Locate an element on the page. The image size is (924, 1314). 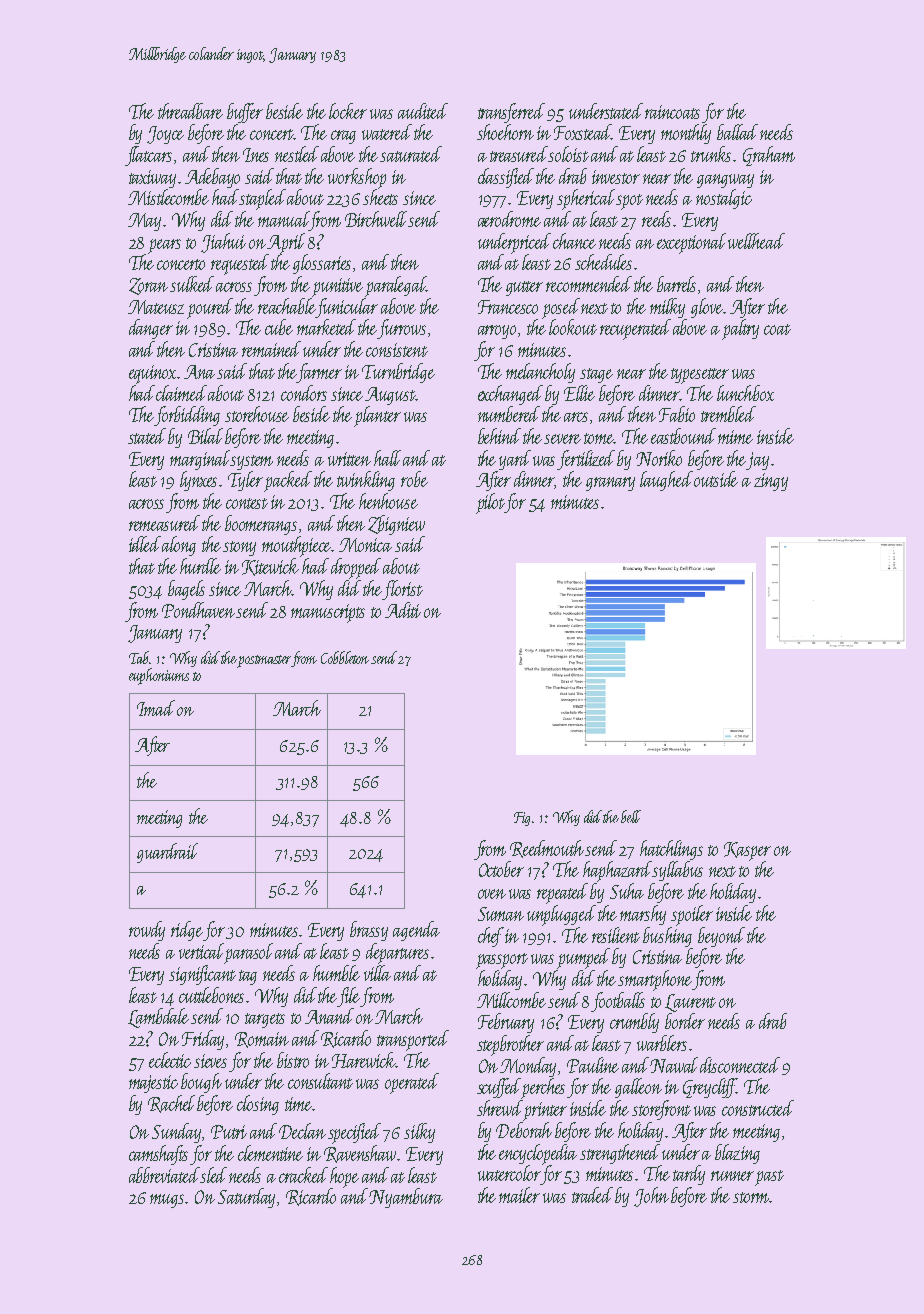
John is located at coordinates (651, 1197).
